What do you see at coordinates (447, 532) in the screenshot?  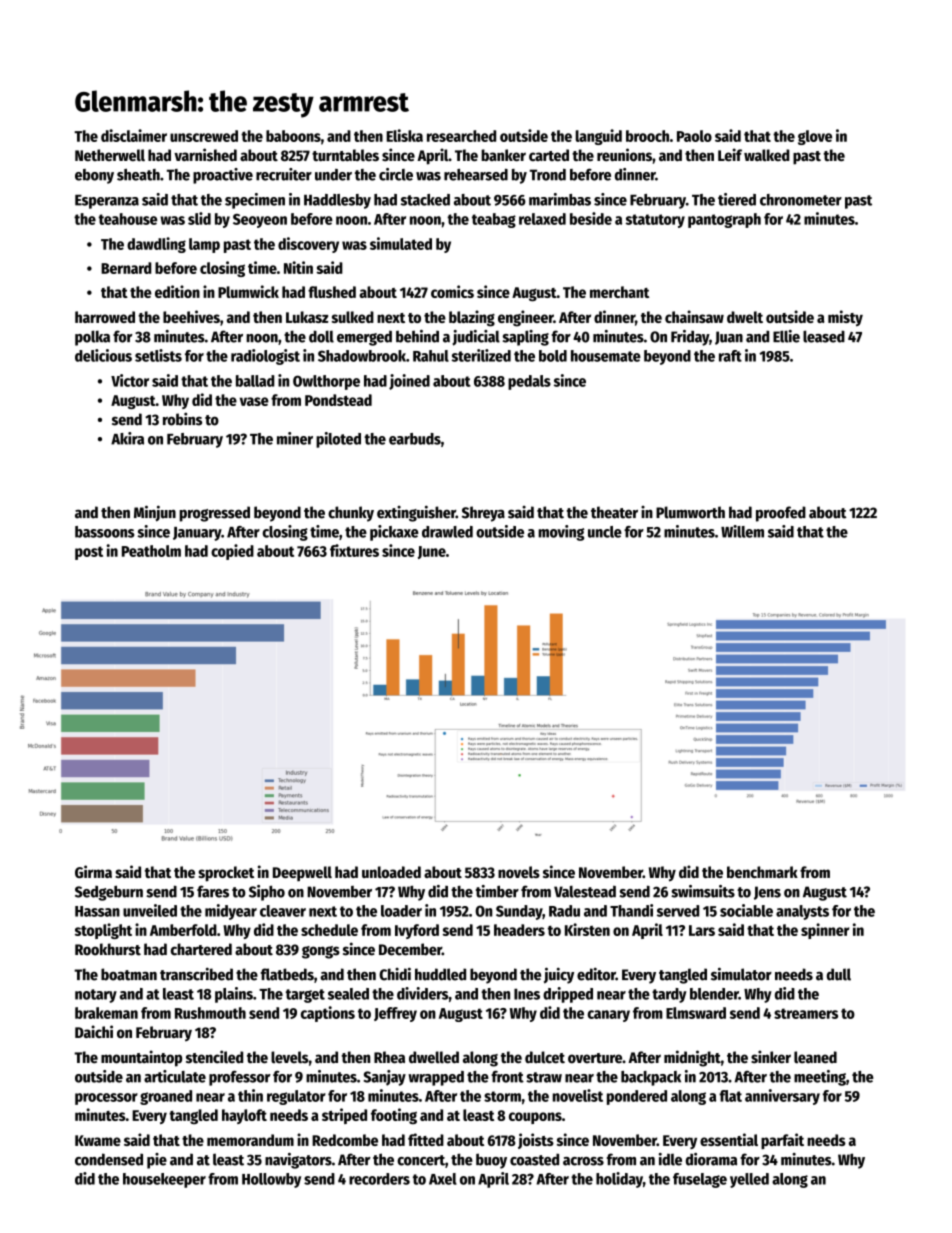 I see `drawled` at bounding box center [447, 532].
